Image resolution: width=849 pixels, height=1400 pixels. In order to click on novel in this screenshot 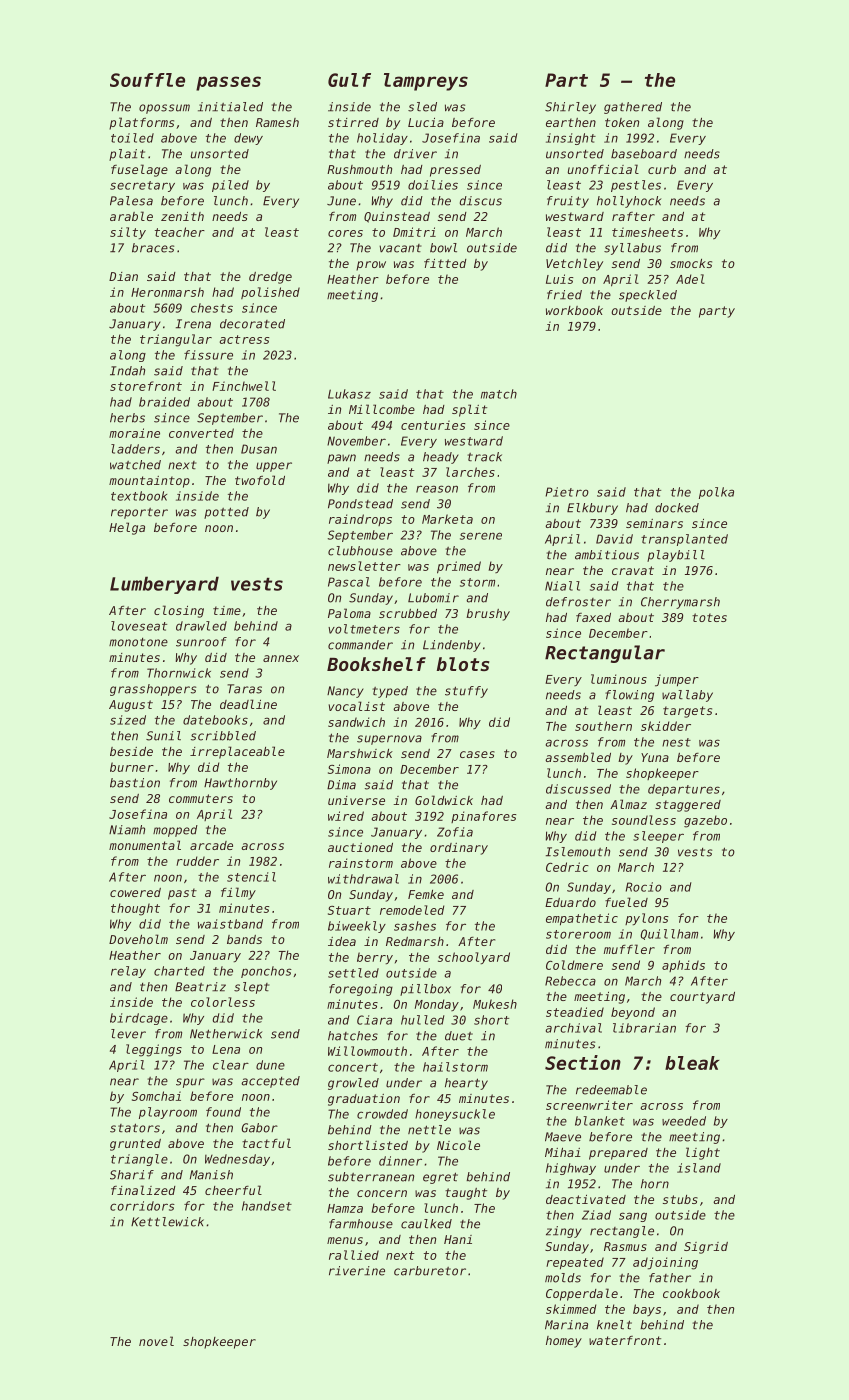, I will do `click(156, 1341)`.
